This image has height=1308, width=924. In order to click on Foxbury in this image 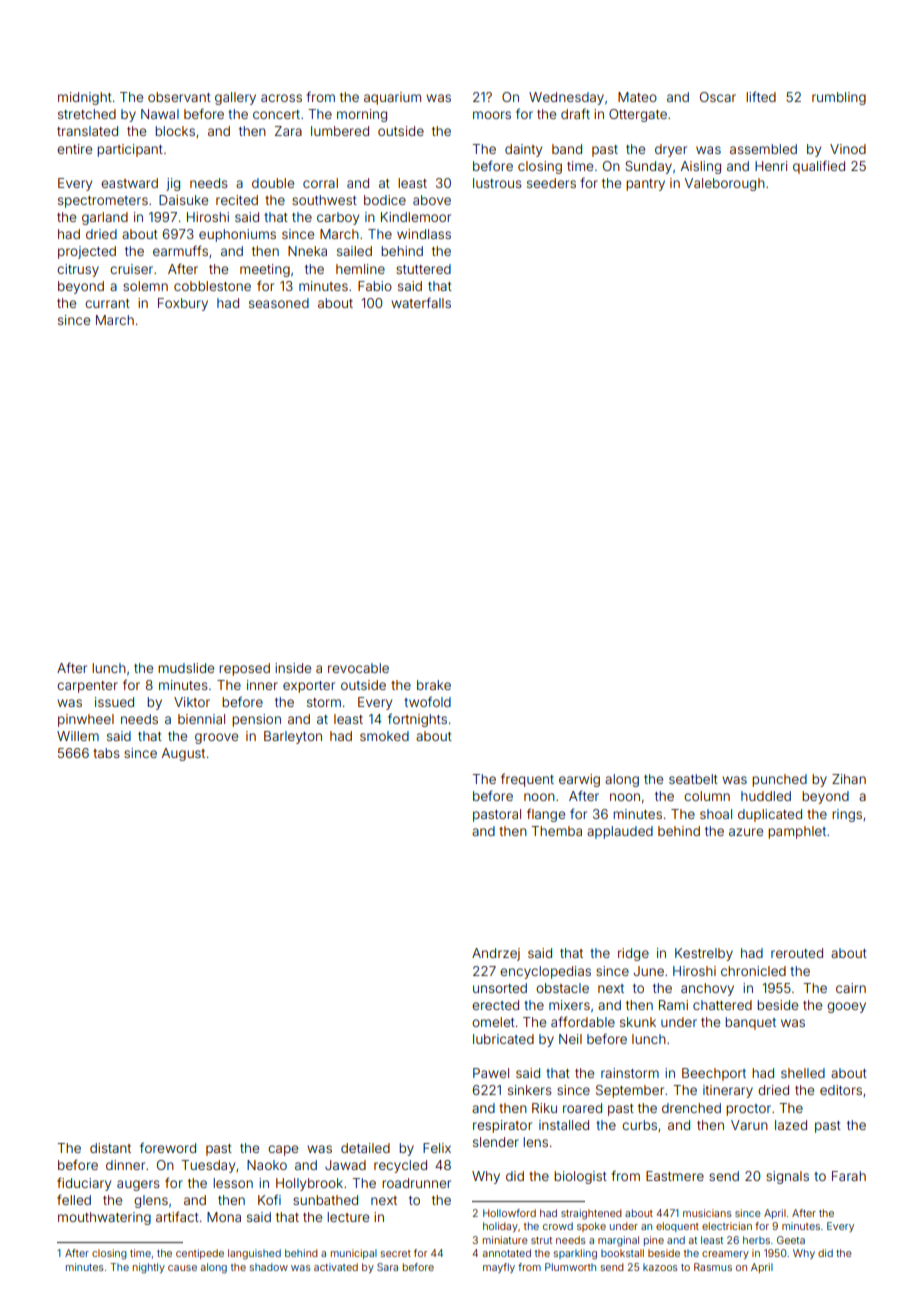, I will do `click(183, 304)`.
